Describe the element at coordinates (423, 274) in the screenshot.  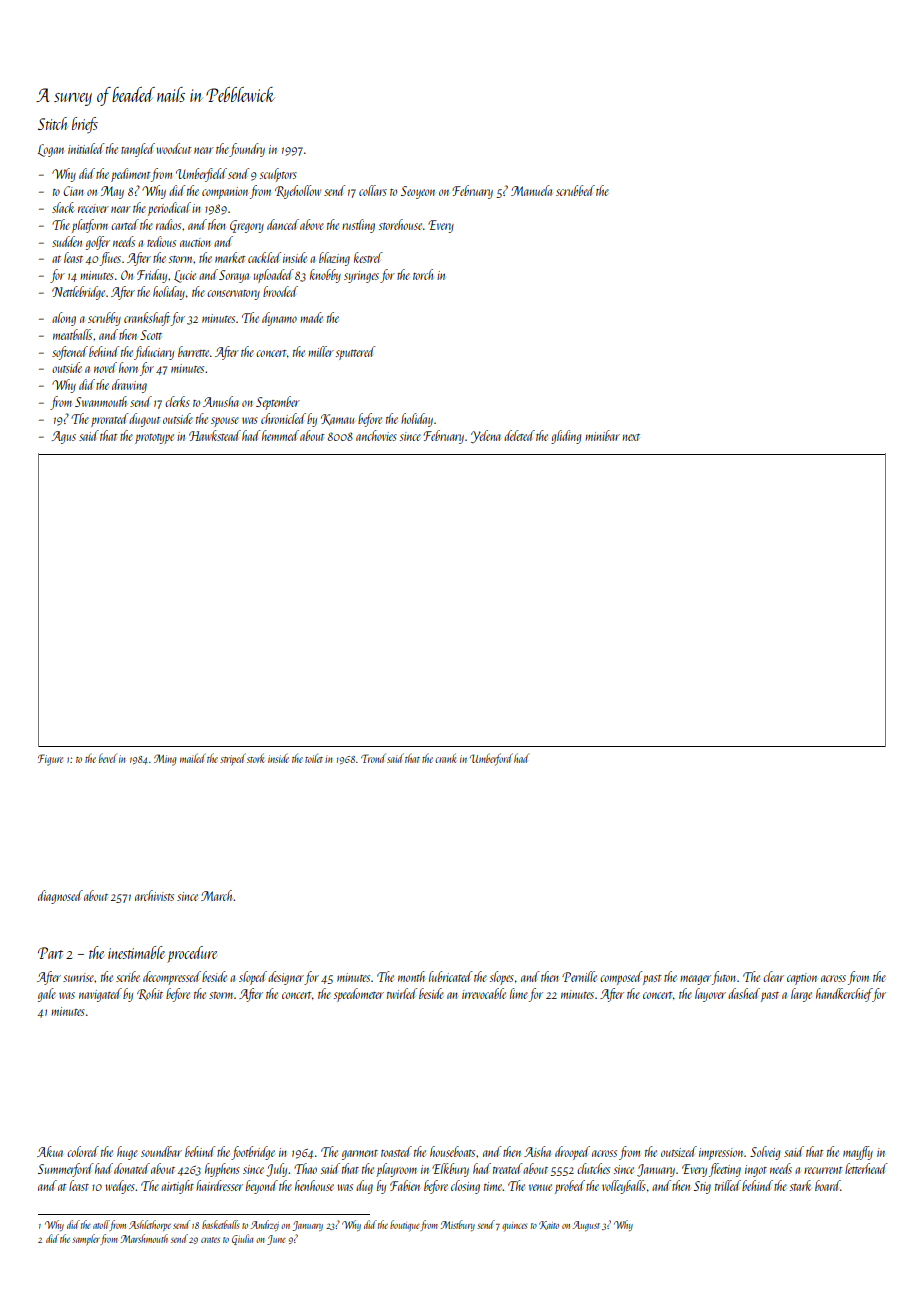
I see `torch` at that location.
